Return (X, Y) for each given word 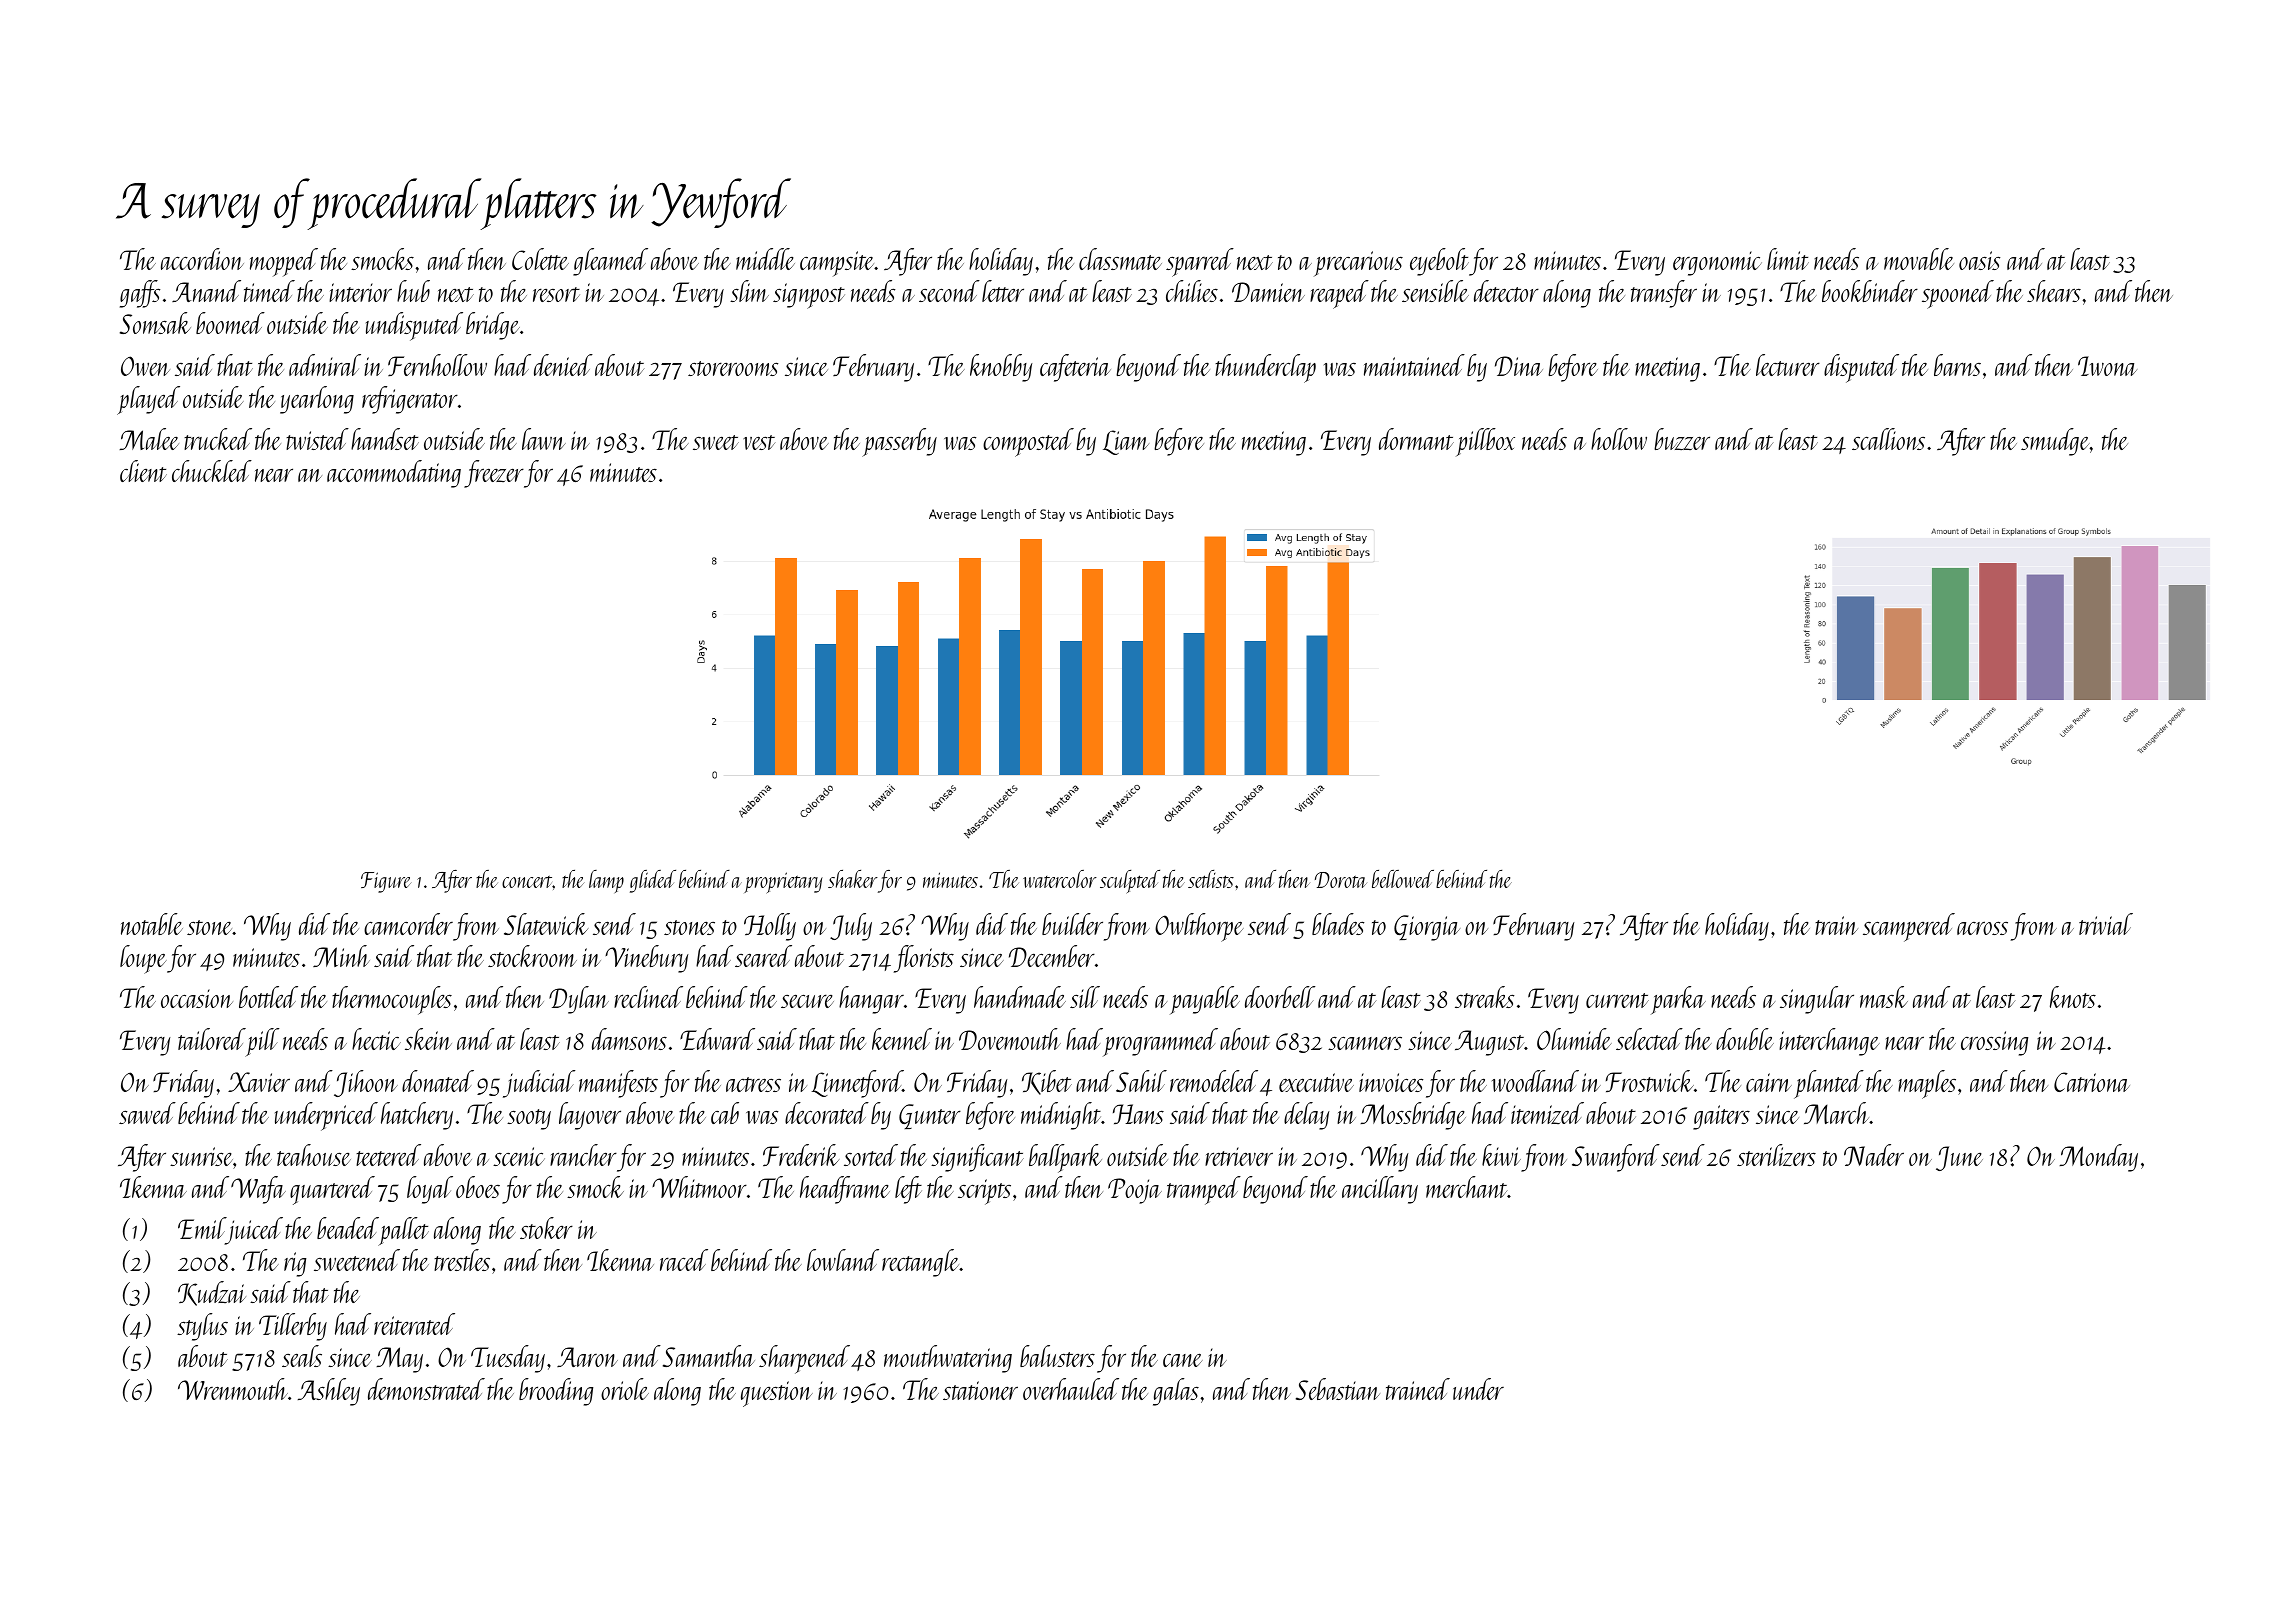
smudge (2055, 442)
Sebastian (1338, 1389)
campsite (837, 264)
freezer (494, 474)
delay (1307, 1116)
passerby (899, 442)
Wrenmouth (233, 1389)
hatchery (417, 1116)
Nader (1874, 1155)
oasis (1979, 260)
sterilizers (1776, 1155)
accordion (202, 259)
